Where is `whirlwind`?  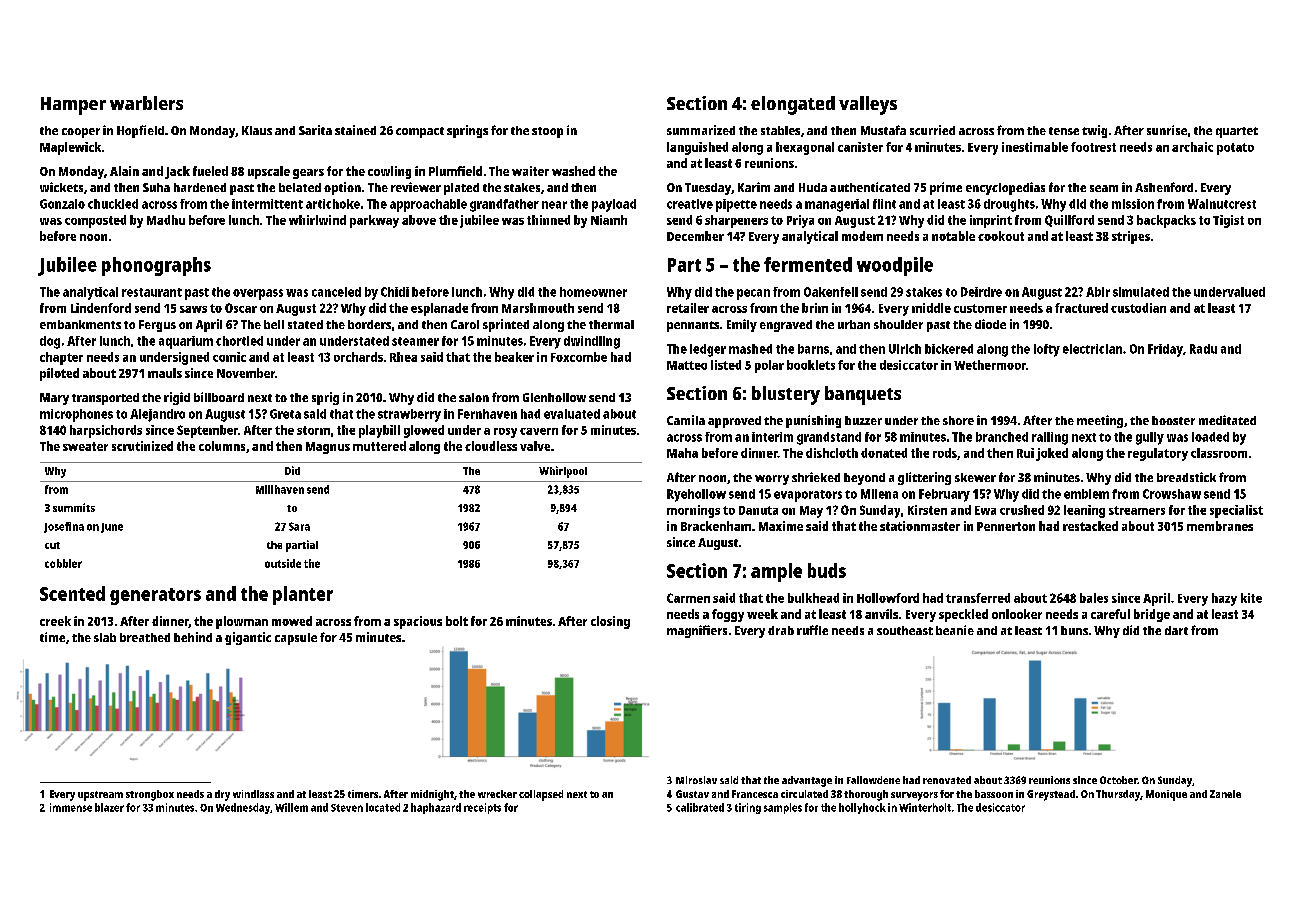 whirlwind is located at coordinates (317, 220).
